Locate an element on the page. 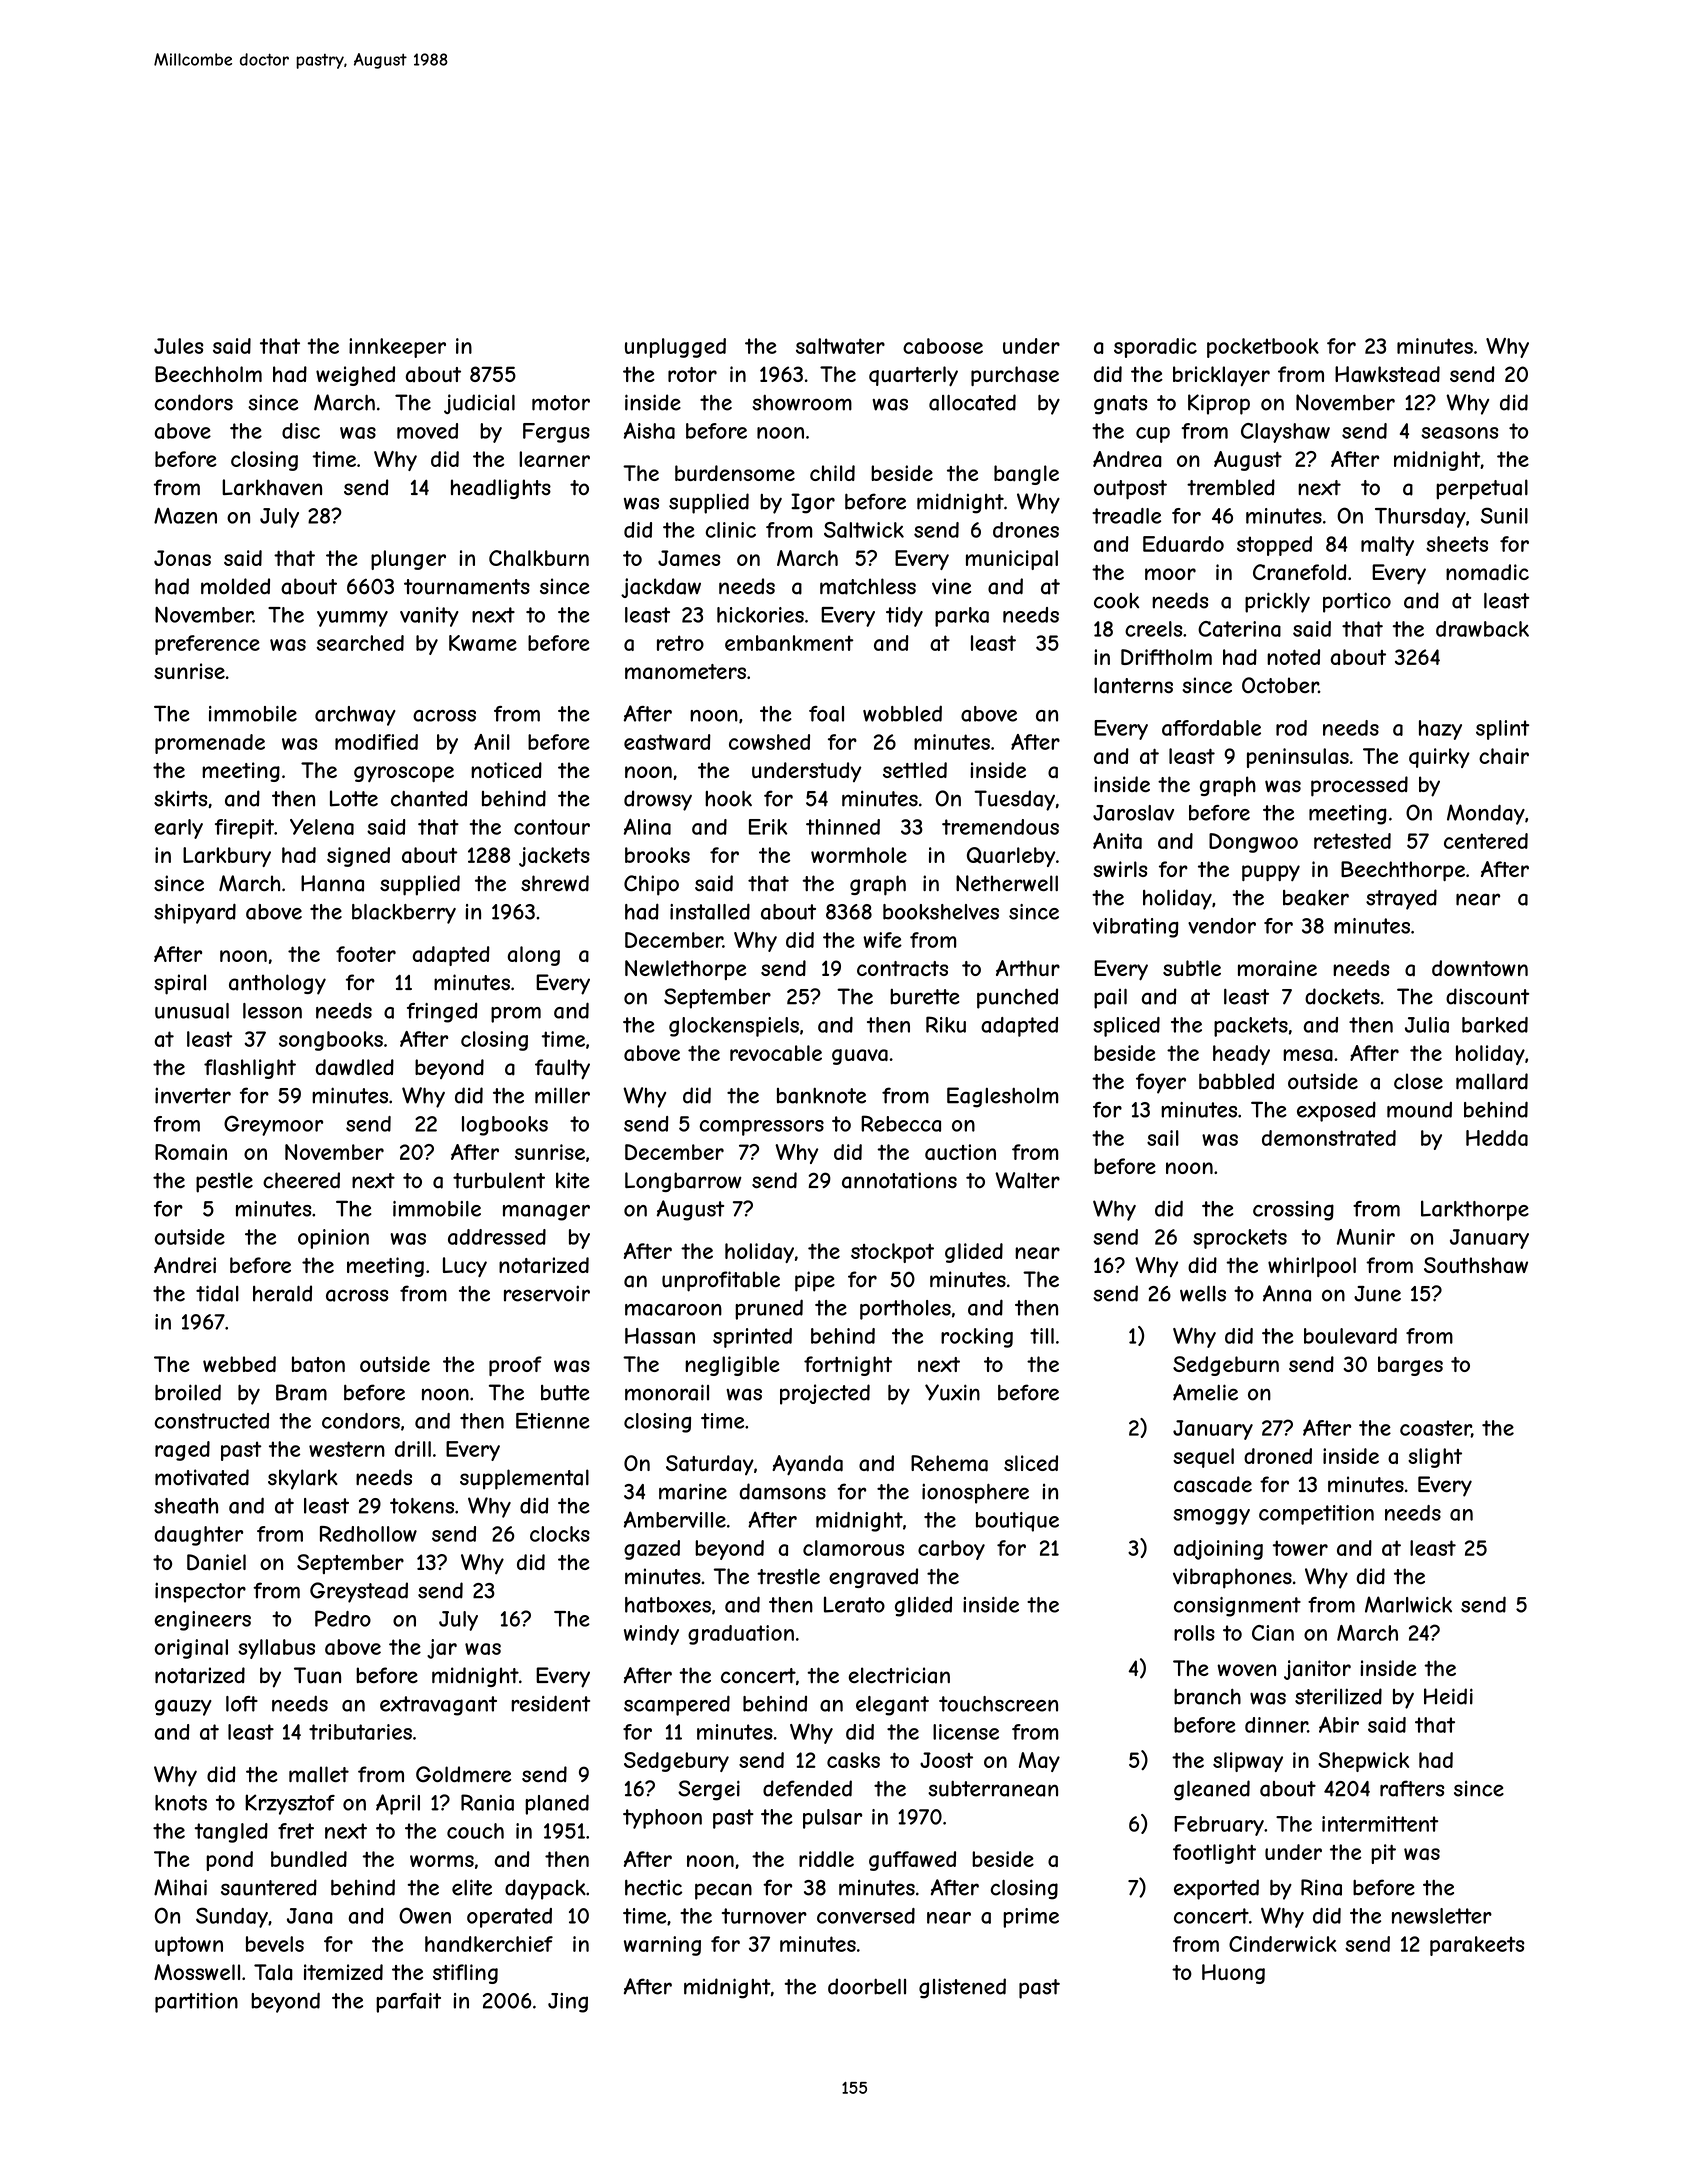  quirky is located at coordinates (1439, 758).
